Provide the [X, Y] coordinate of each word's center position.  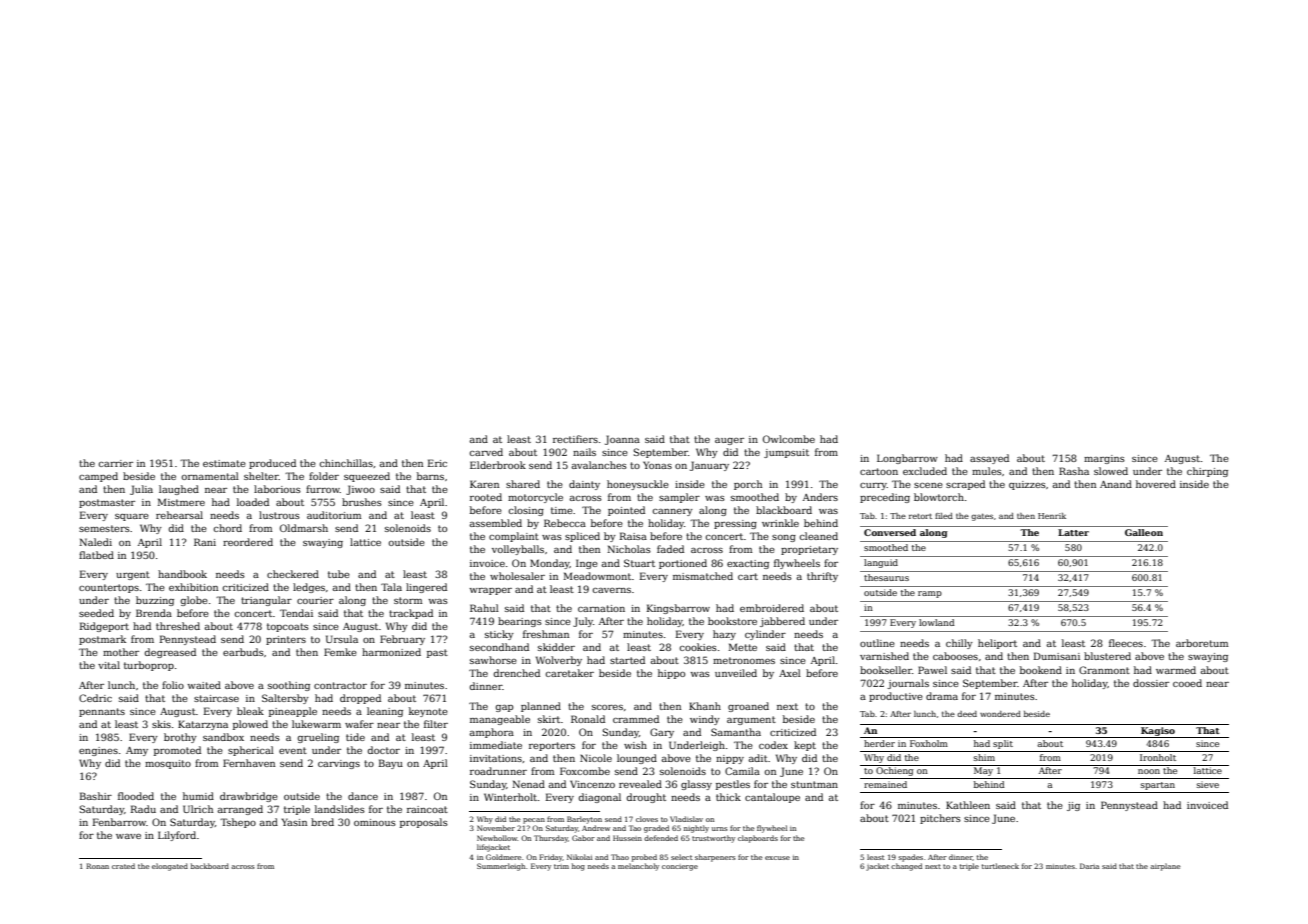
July [583, 622]
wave [128, 836]
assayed [989, 459]
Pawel [932, 670]
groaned [748, 707]
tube [339, 574]
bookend [1041, 670]
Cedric [95, 698]
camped [98, 477]
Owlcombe [789, 439]
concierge [680, 868]
